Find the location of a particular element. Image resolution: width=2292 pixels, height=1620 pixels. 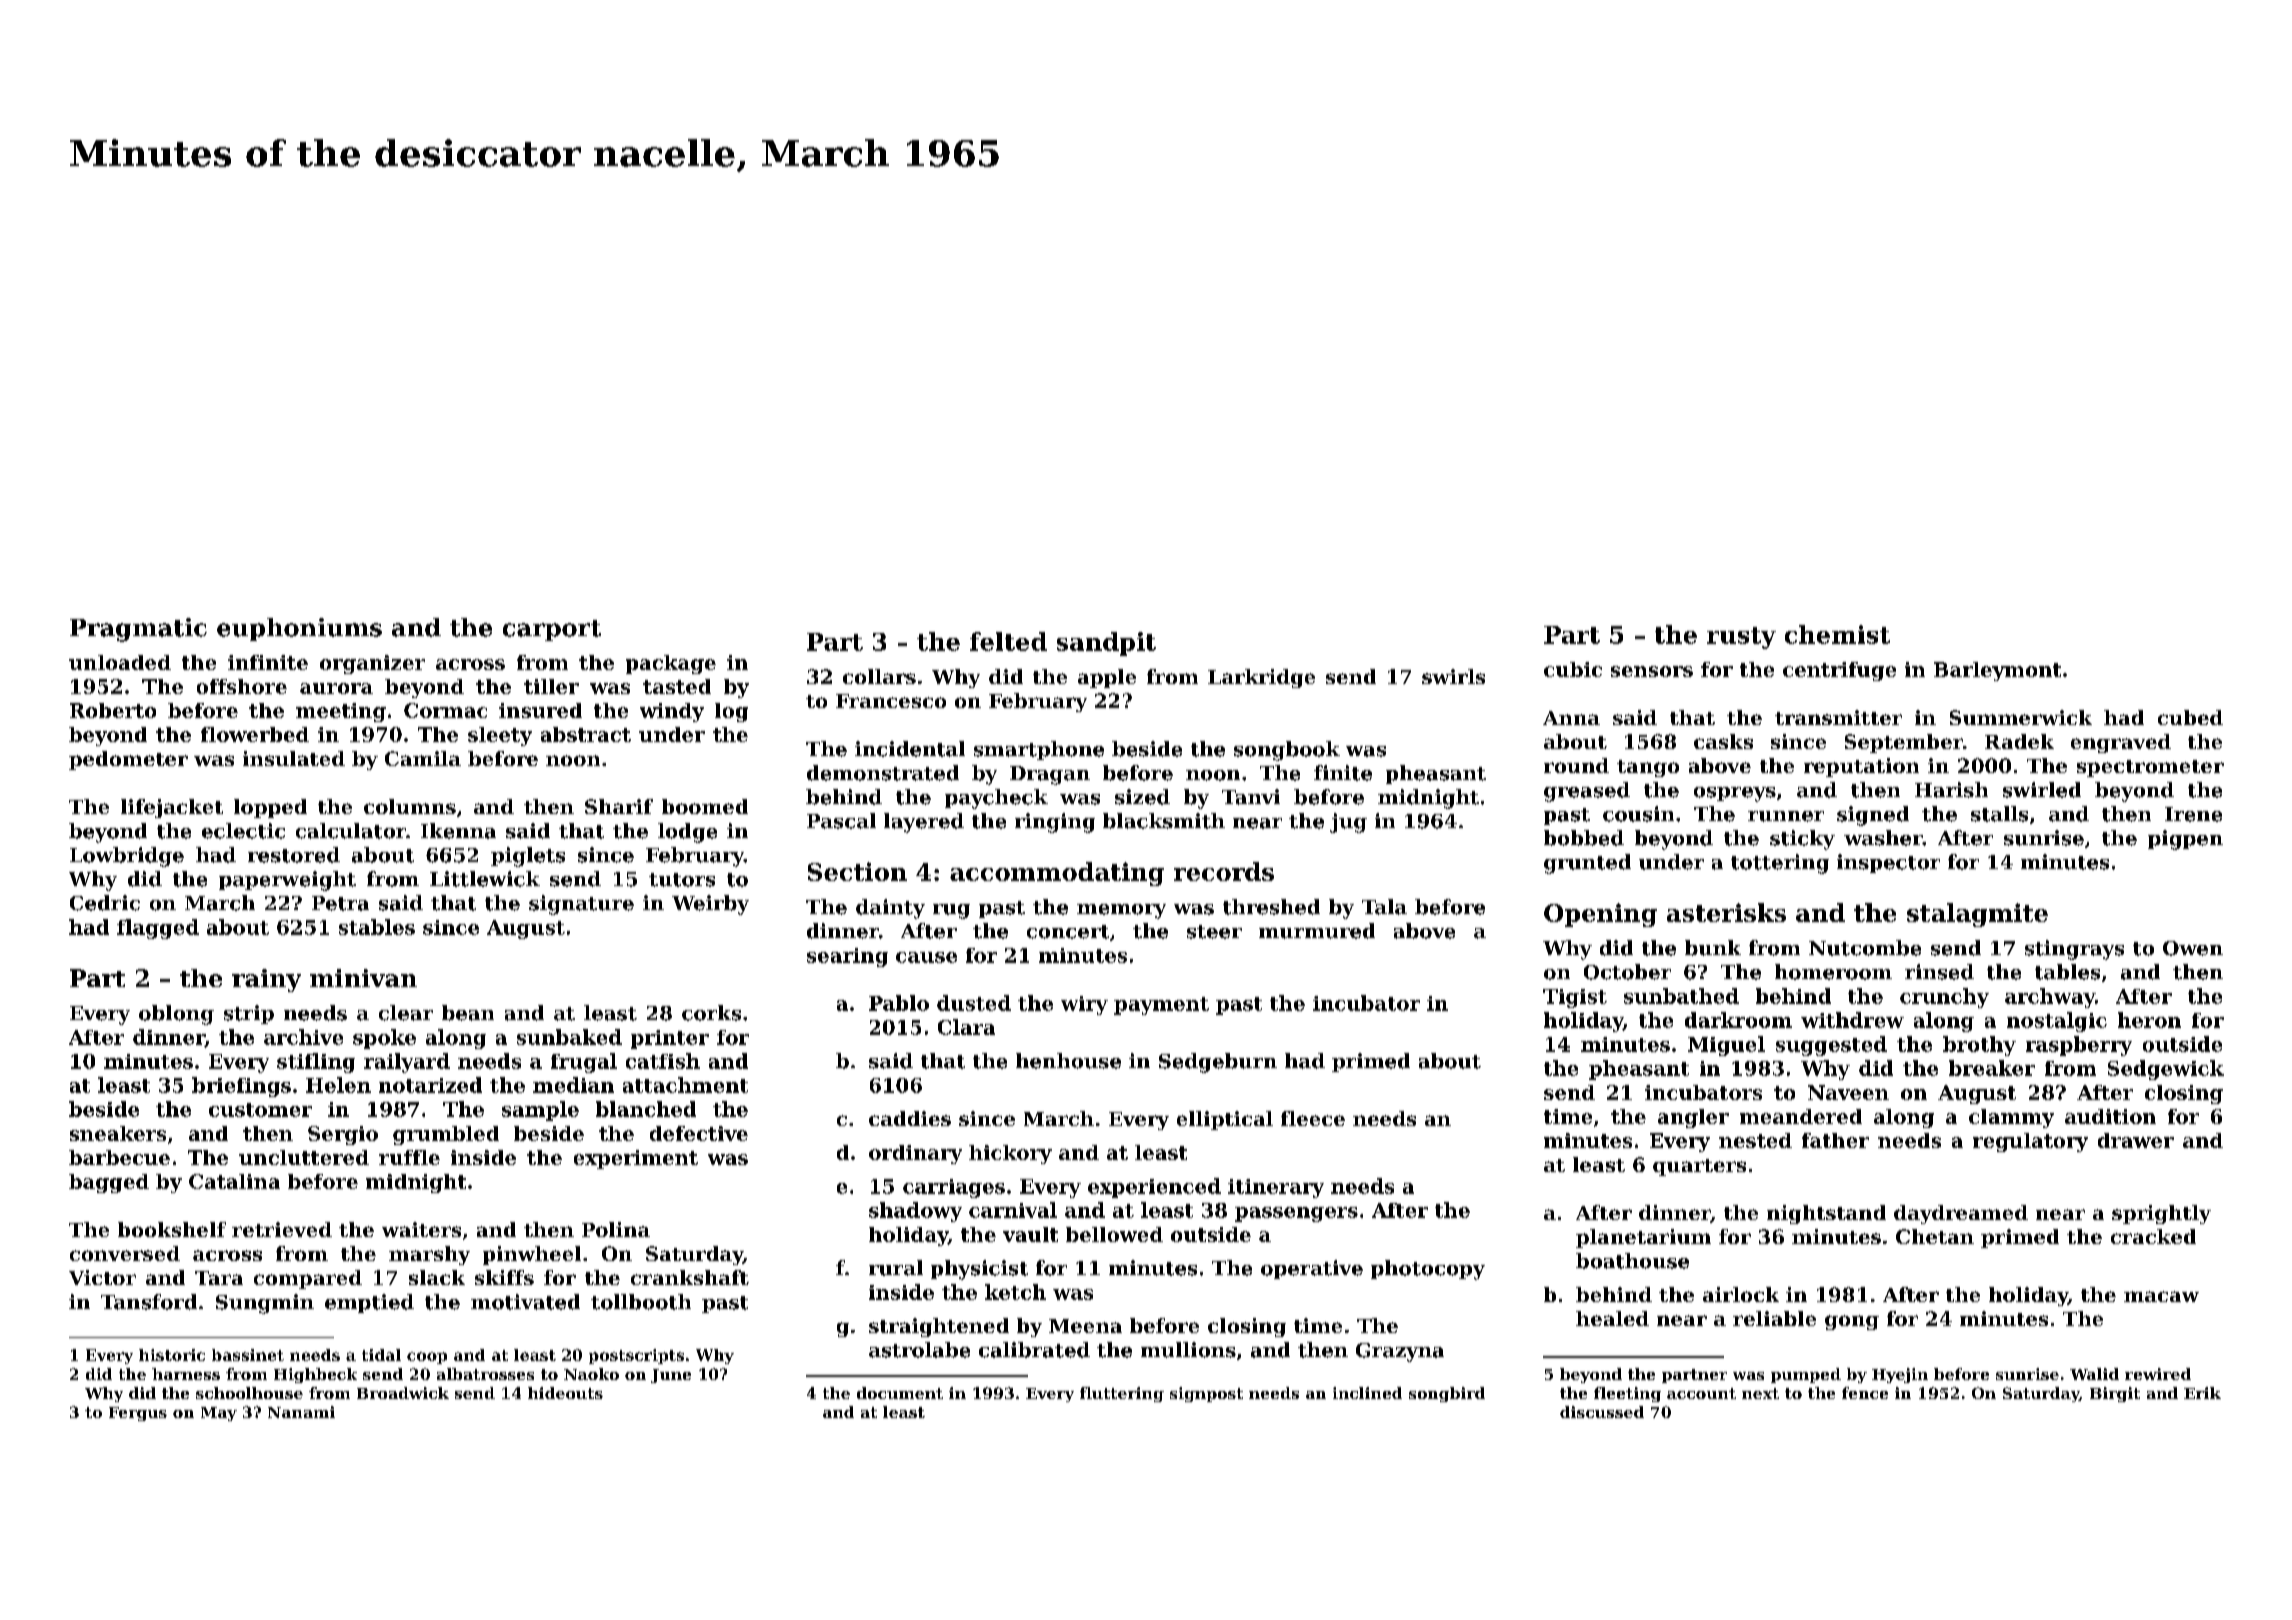

minivan is located at coordinates (363, 978).
